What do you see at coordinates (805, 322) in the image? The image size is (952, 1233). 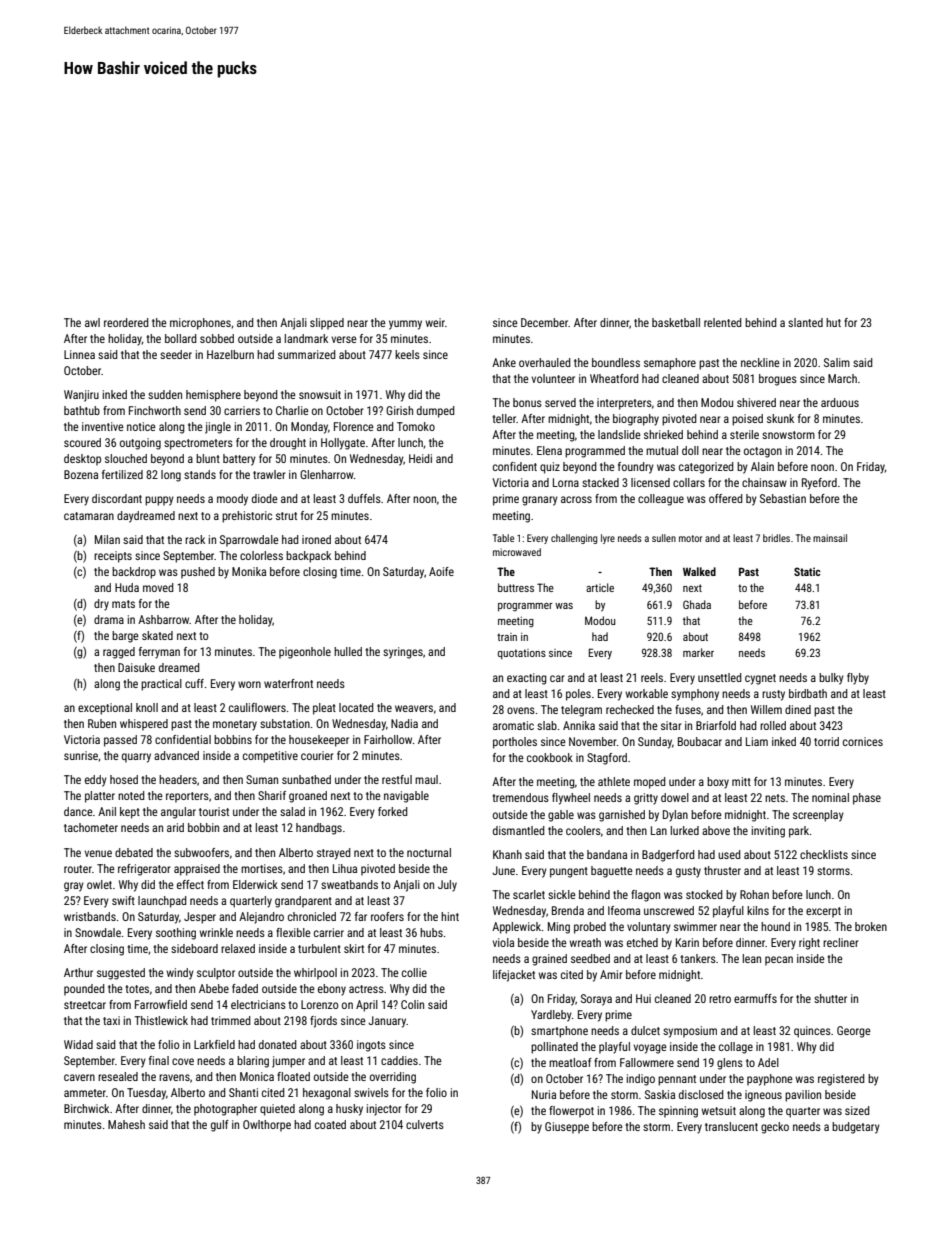 I see `slanted` at bounding box center [805, 322].
